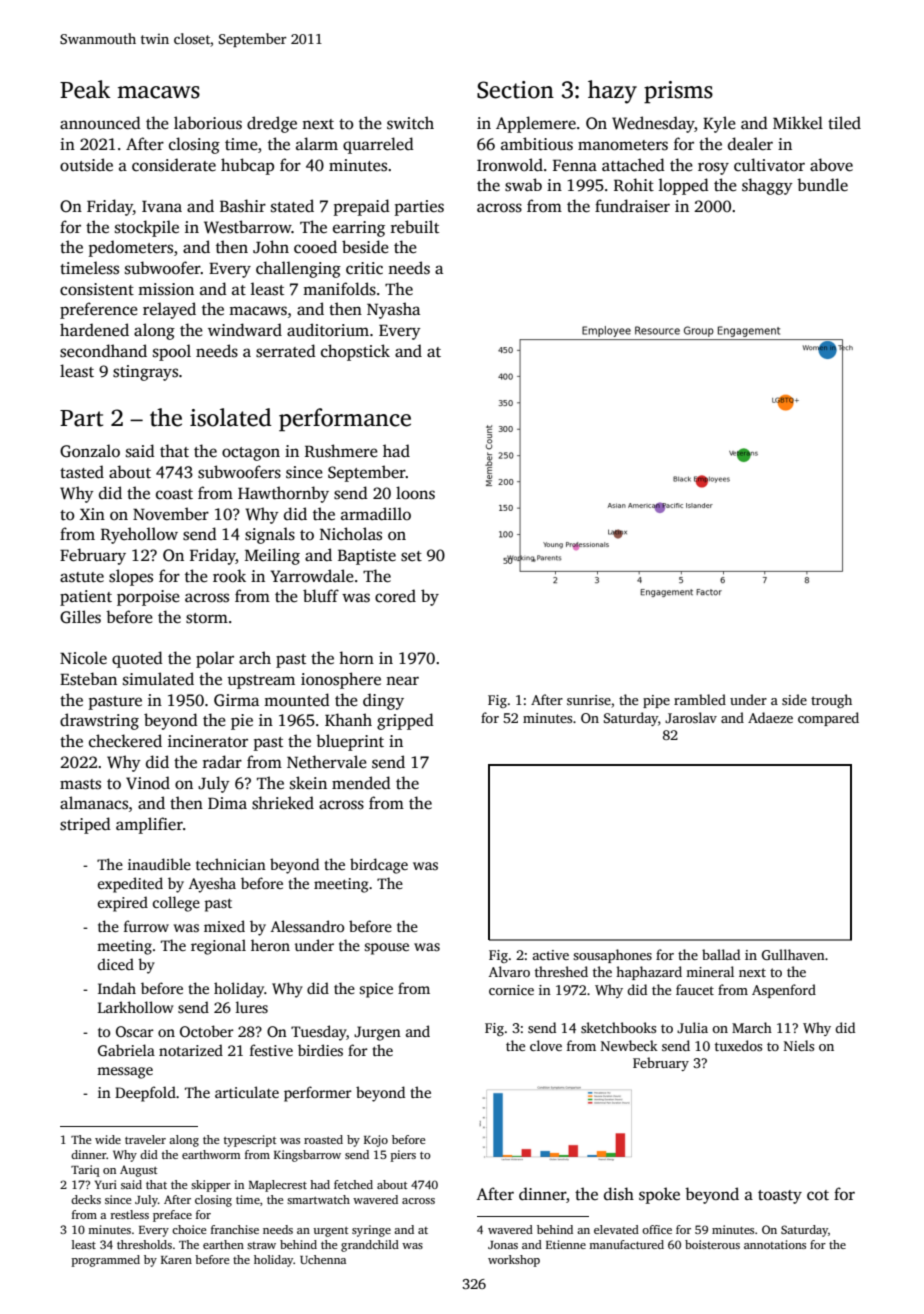 This document has height=1314, width=924. I want to click on prisms, so click(678, 92).
